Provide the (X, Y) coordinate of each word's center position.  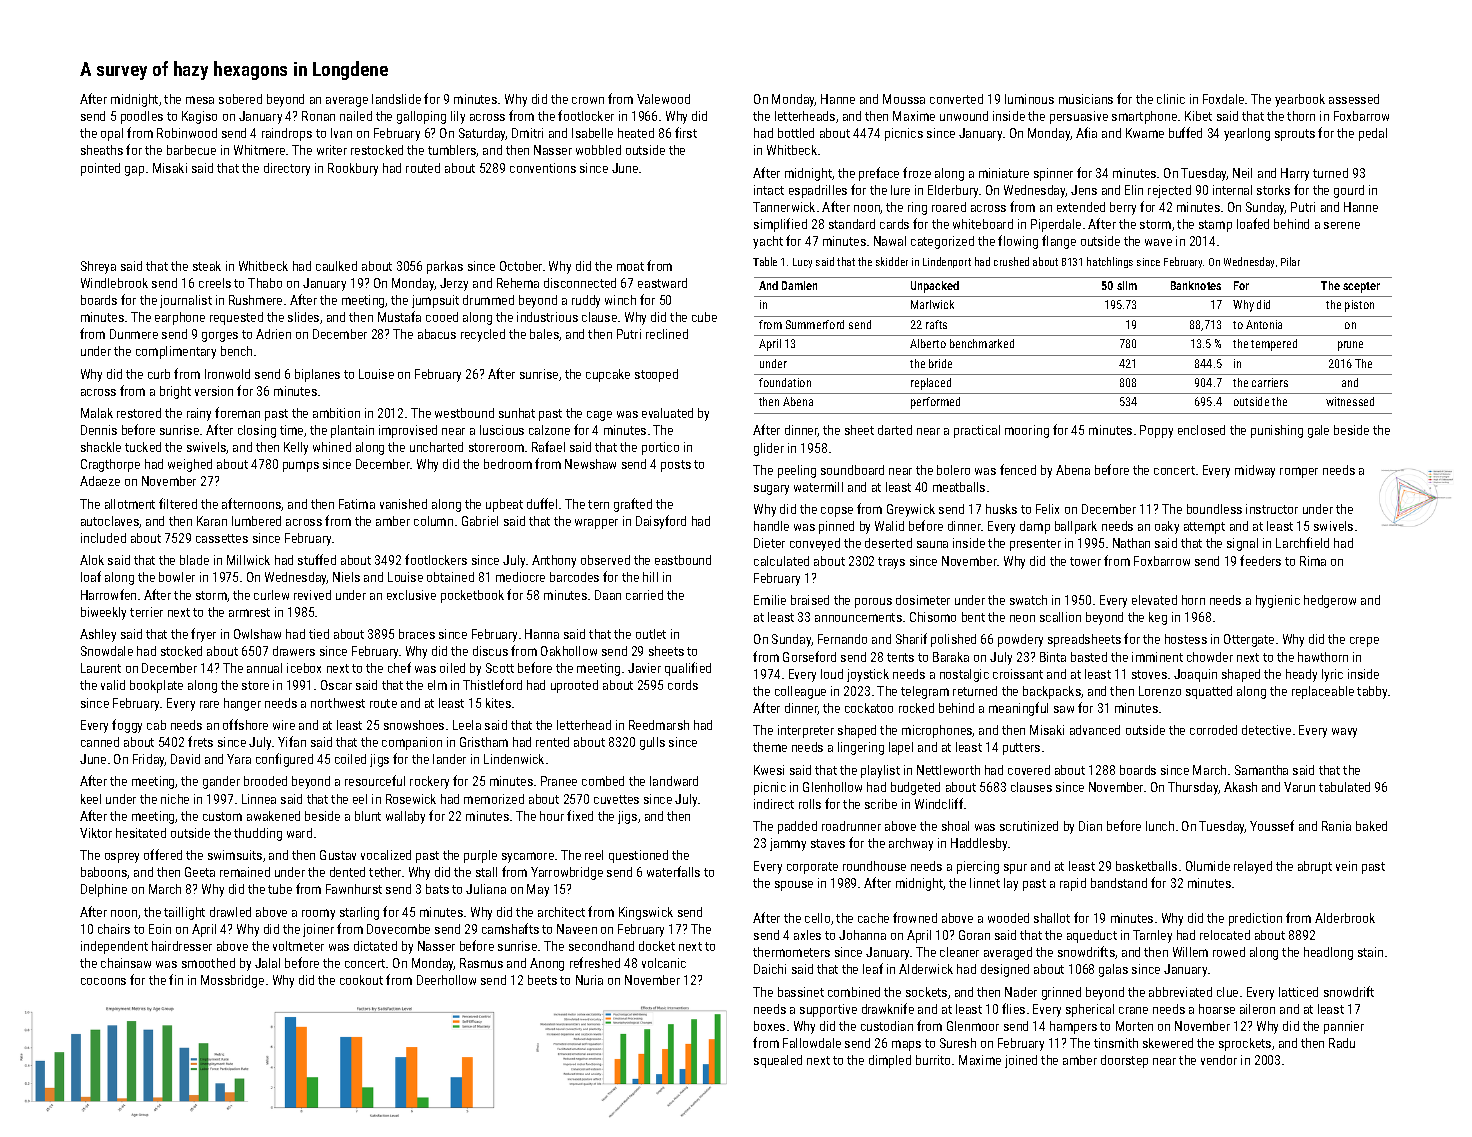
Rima (1313, 561)
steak (207, 266)
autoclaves (110, 521)
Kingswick (646, 913)
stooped (656, 375)
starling (359, 913)
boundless (1214, 509)
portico (660, 448)
